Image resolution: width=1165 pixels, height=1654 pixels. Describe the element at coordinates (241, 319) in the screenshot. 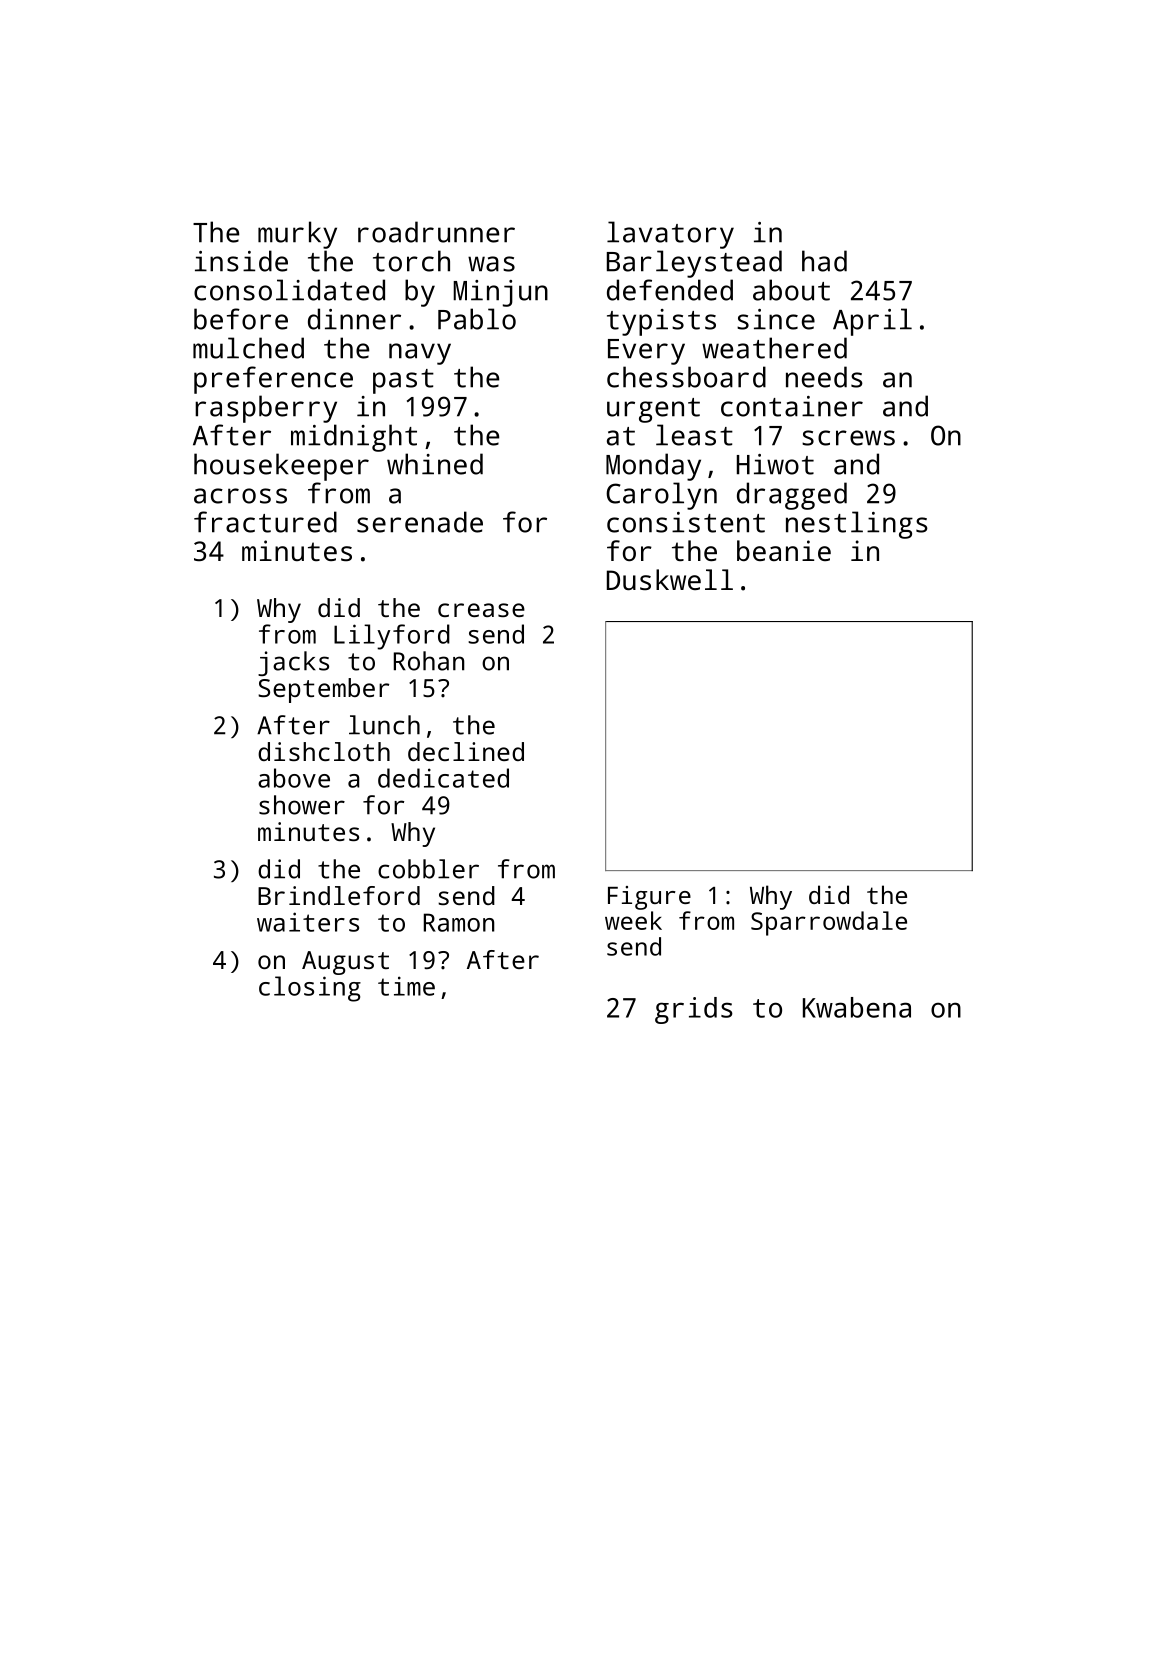

I see `before` at that location.
